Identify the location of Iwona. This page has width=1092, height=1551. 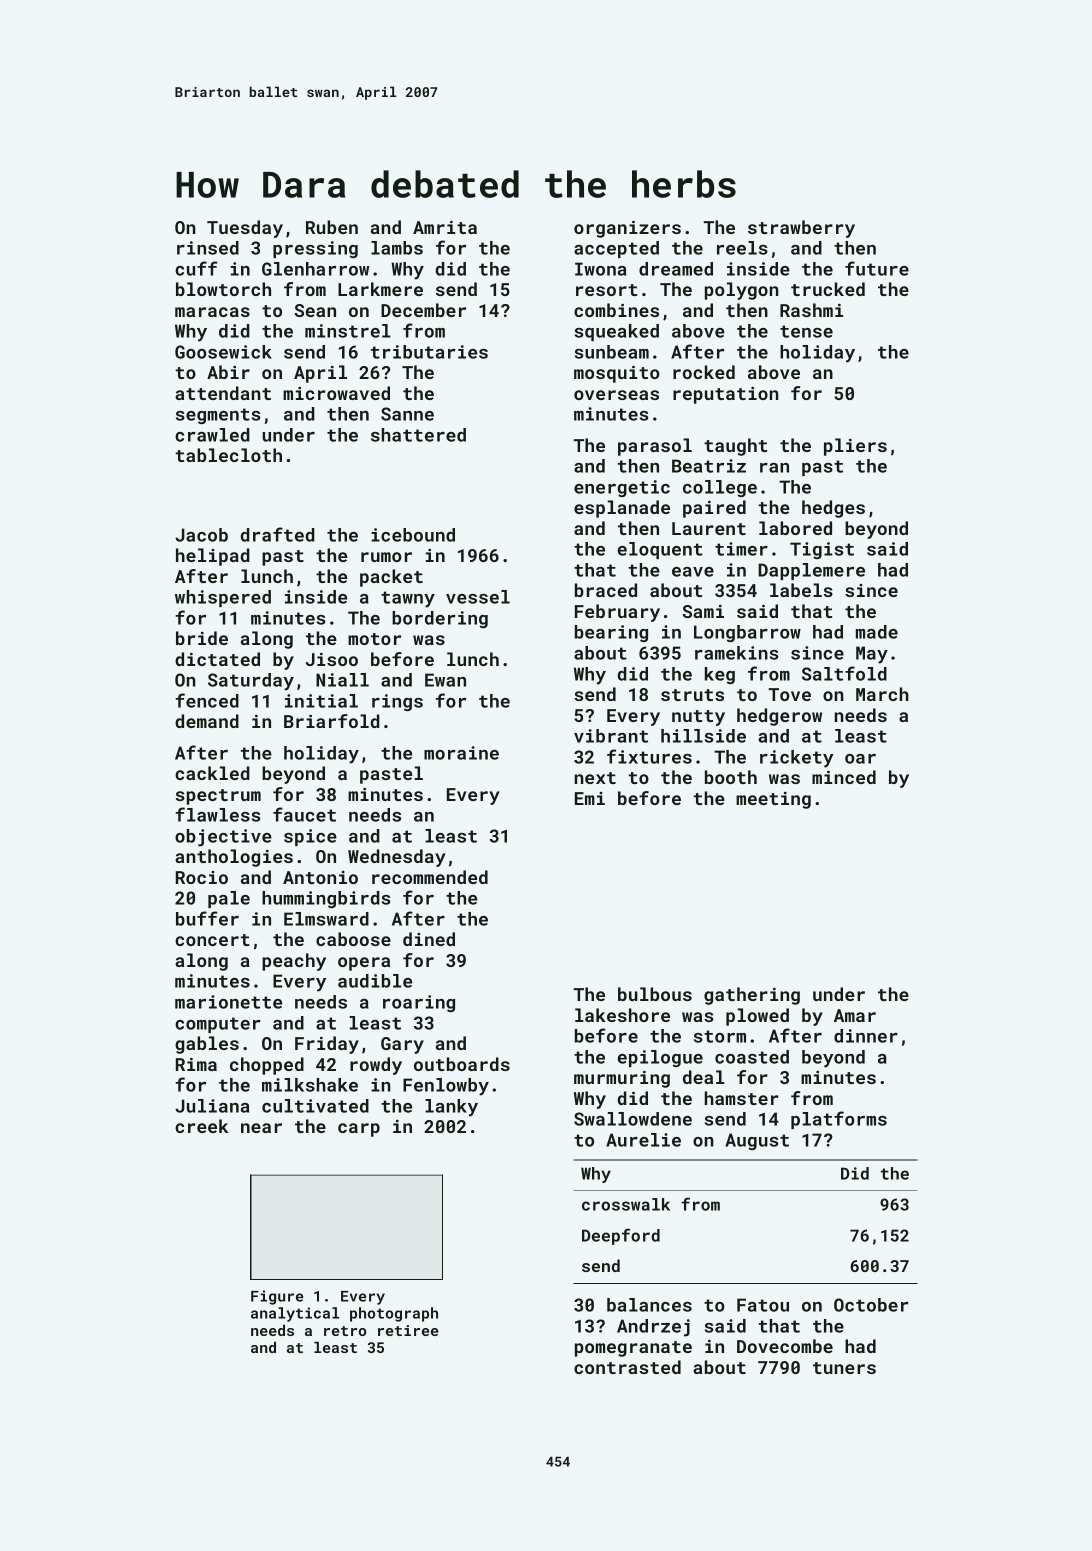
(600, 269).
